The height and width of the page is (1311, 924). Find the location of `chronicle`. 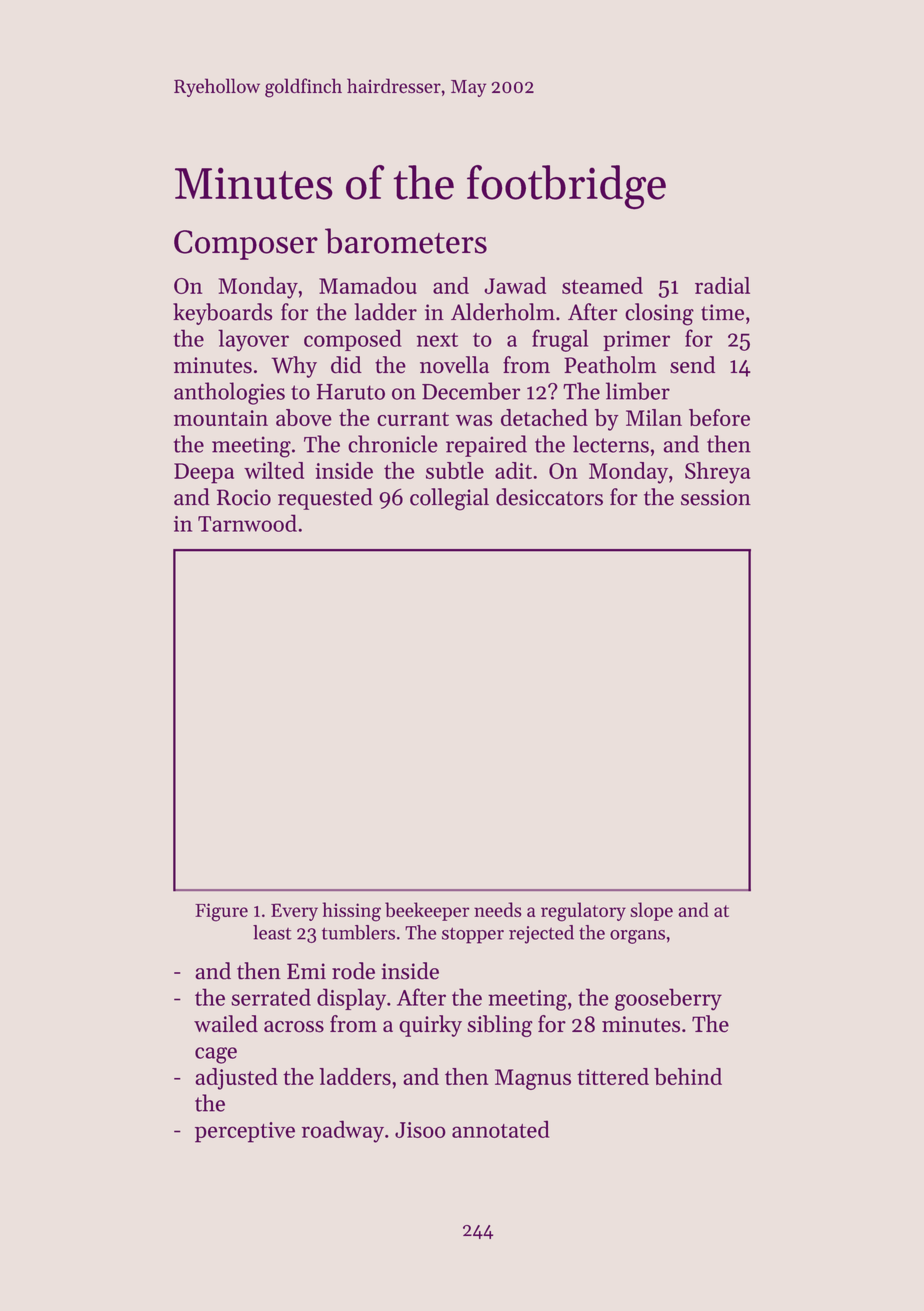

chronicle is located at coordinates (393, 444).
